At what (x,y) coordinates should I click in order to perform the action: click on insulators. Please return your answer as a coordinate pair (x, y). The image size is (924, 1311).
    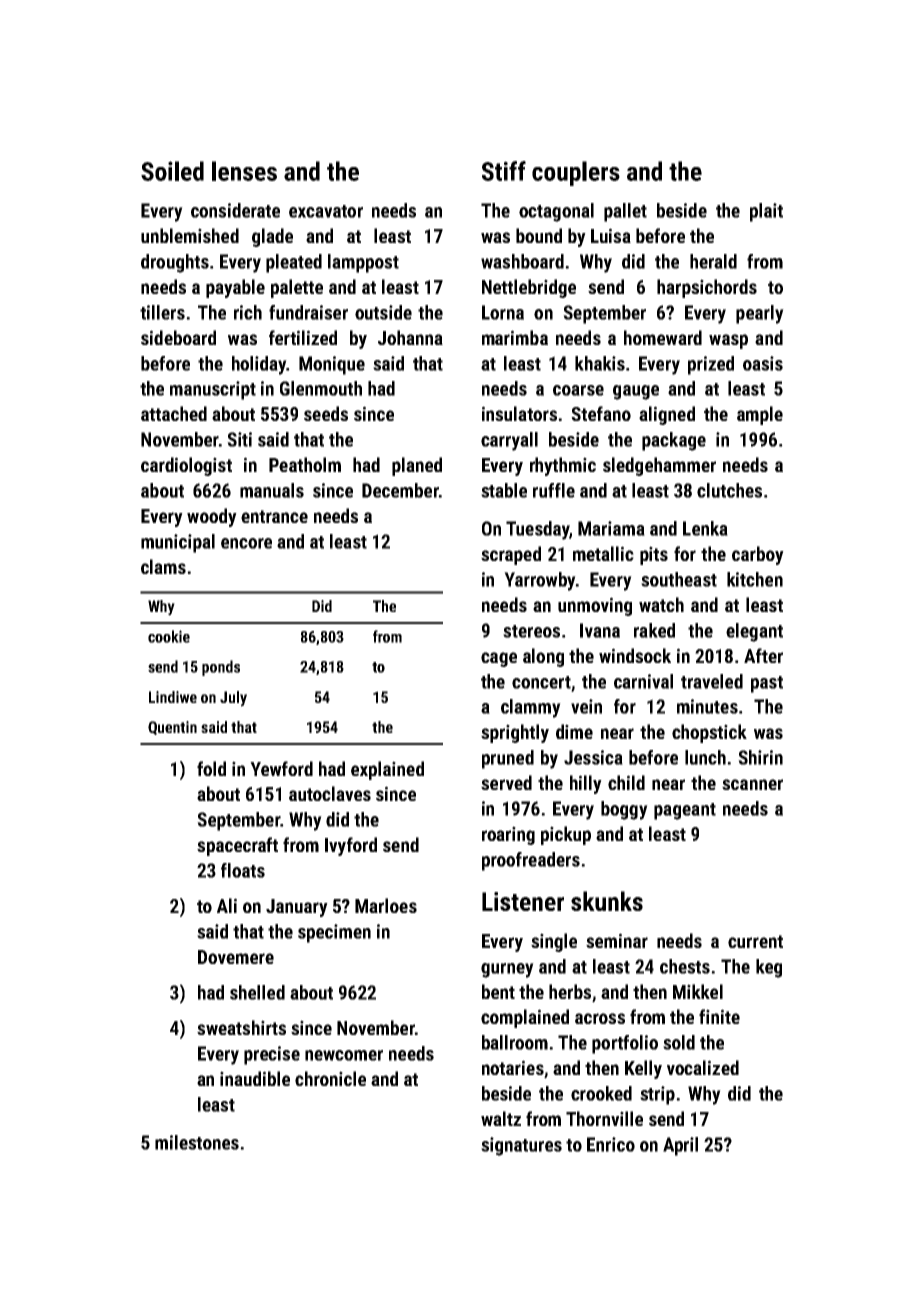
    Looking at the image, I should click on (519, 413).
